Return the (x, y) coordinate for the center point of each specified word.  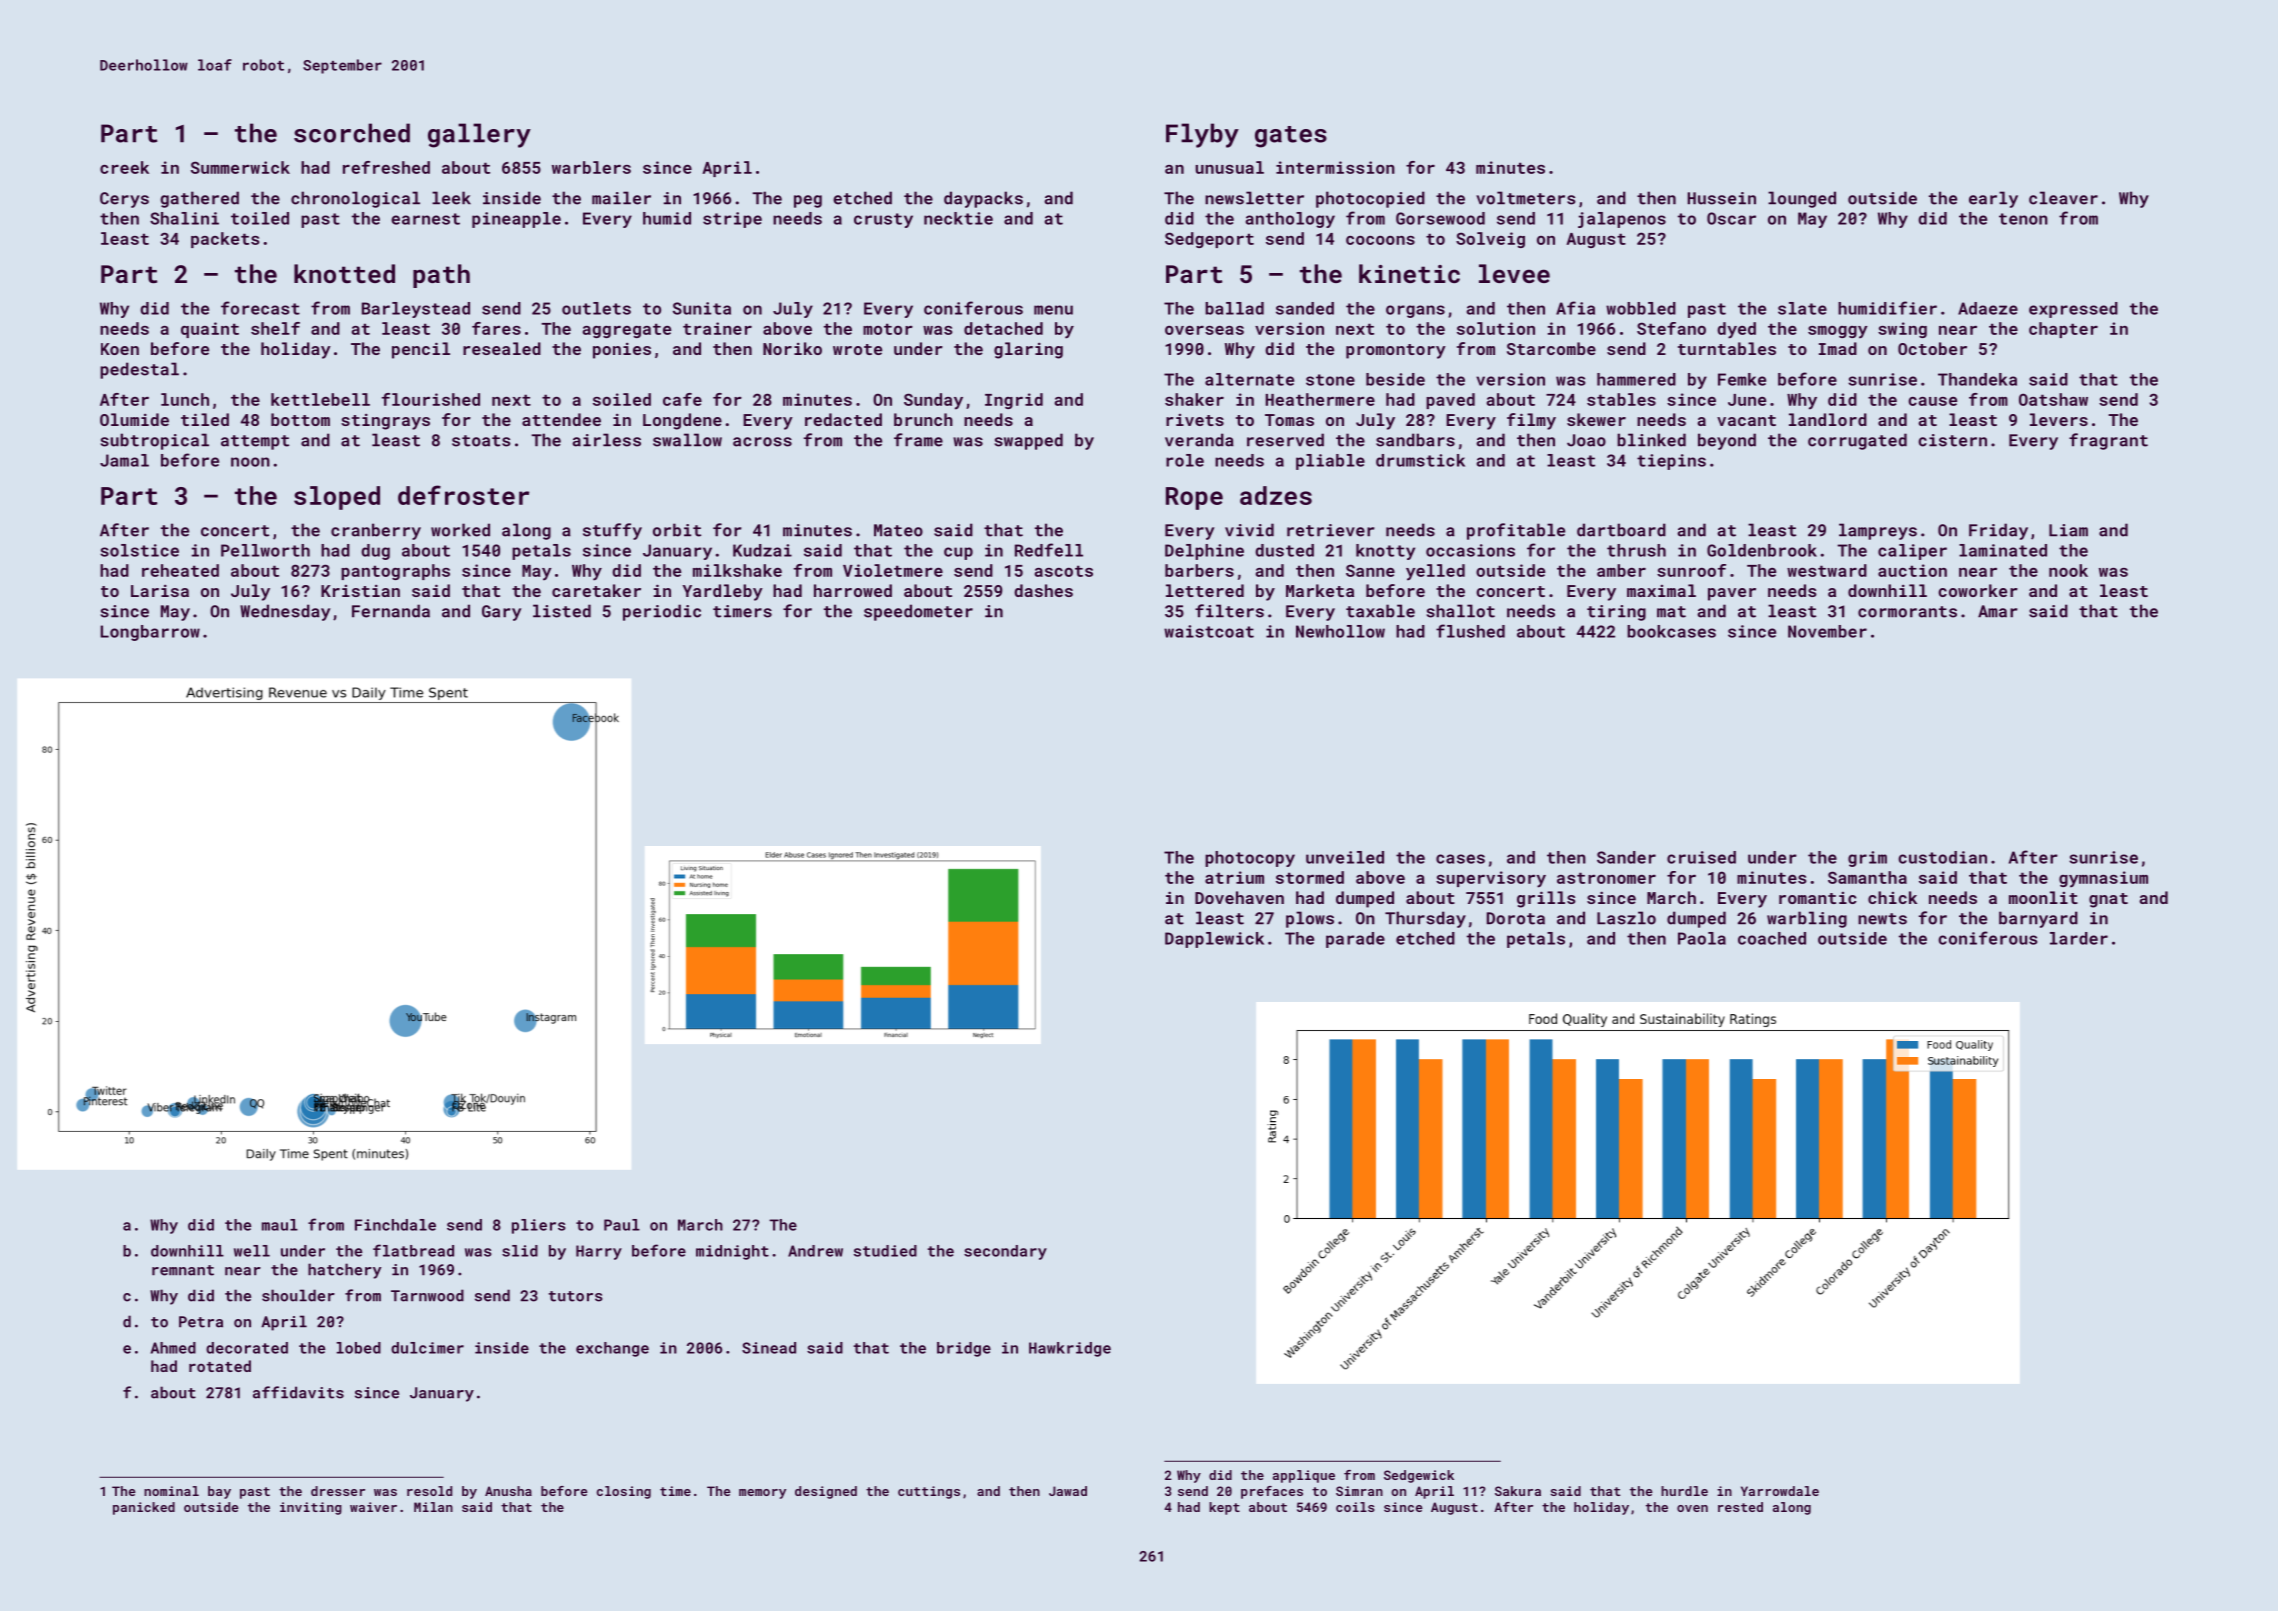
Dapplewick (1214, 940)
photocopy (1250, 859)
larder (2079, 938)
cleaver (2063, 198)
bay (219, 1492)
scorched (352, 133)
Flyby (1202, 135)
